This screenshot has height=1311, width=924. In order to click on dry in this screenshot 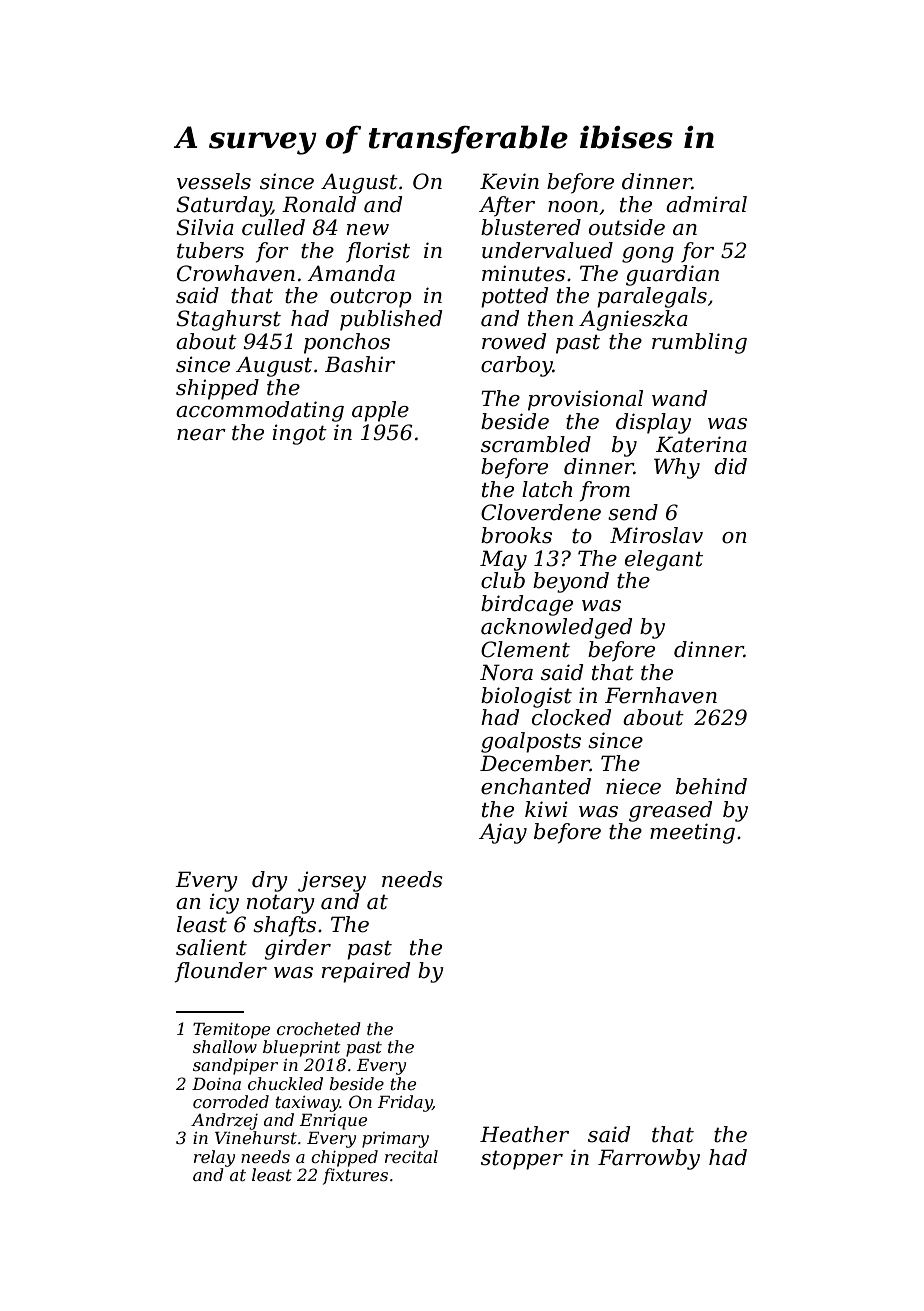, I will do `click(270, 881)`.
